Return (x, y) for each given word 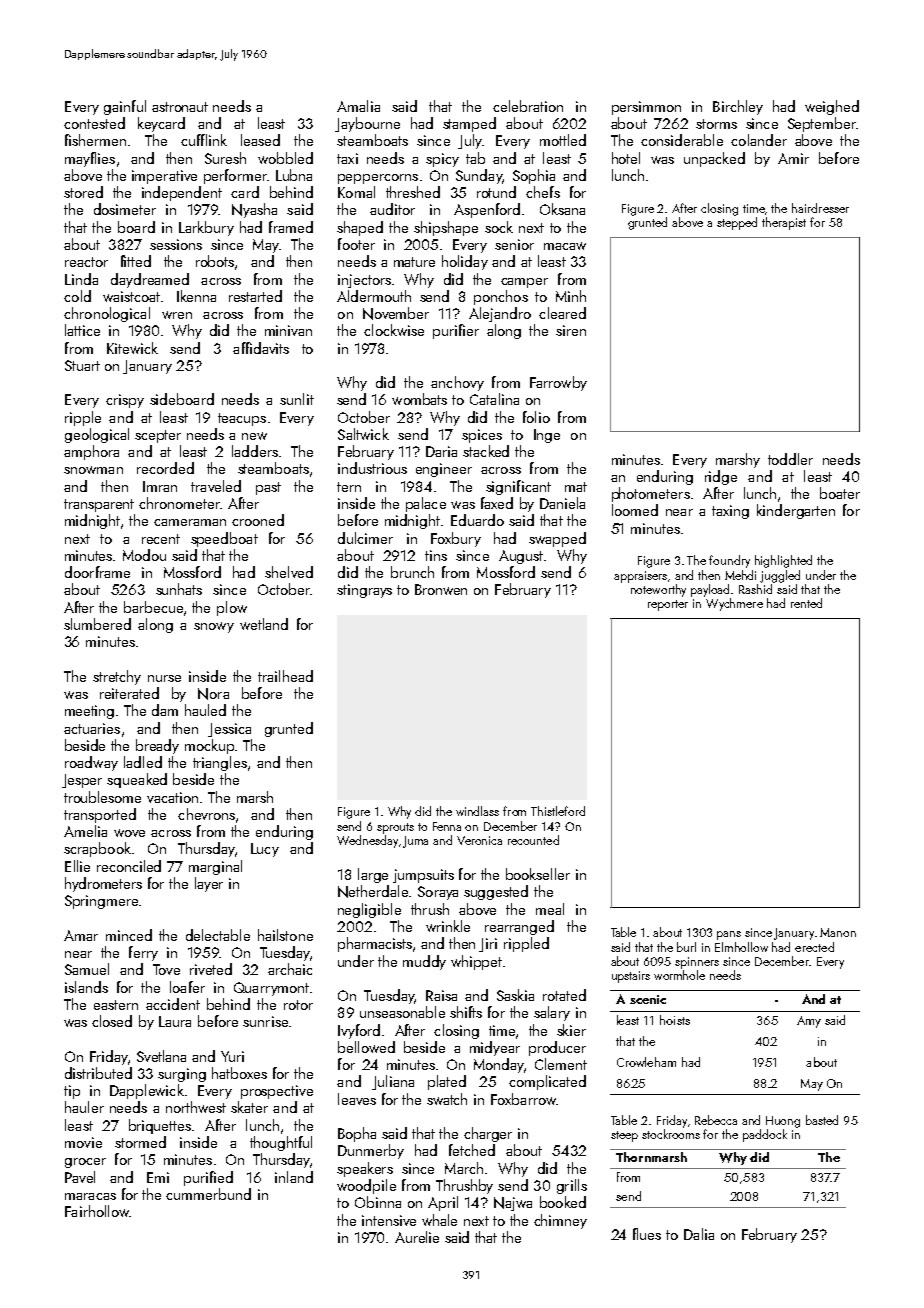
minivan (288, 330)
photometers (651, 494)
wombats (419, 399)
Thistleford (558, 811)
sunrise (265, 1021)
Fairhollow (97, 1211)
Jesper (82, 781)
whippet (476, 962)
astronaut (180, 107)
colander (759, 140)
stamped (469, 124)
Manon (838, 932)
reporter (668, 605)
